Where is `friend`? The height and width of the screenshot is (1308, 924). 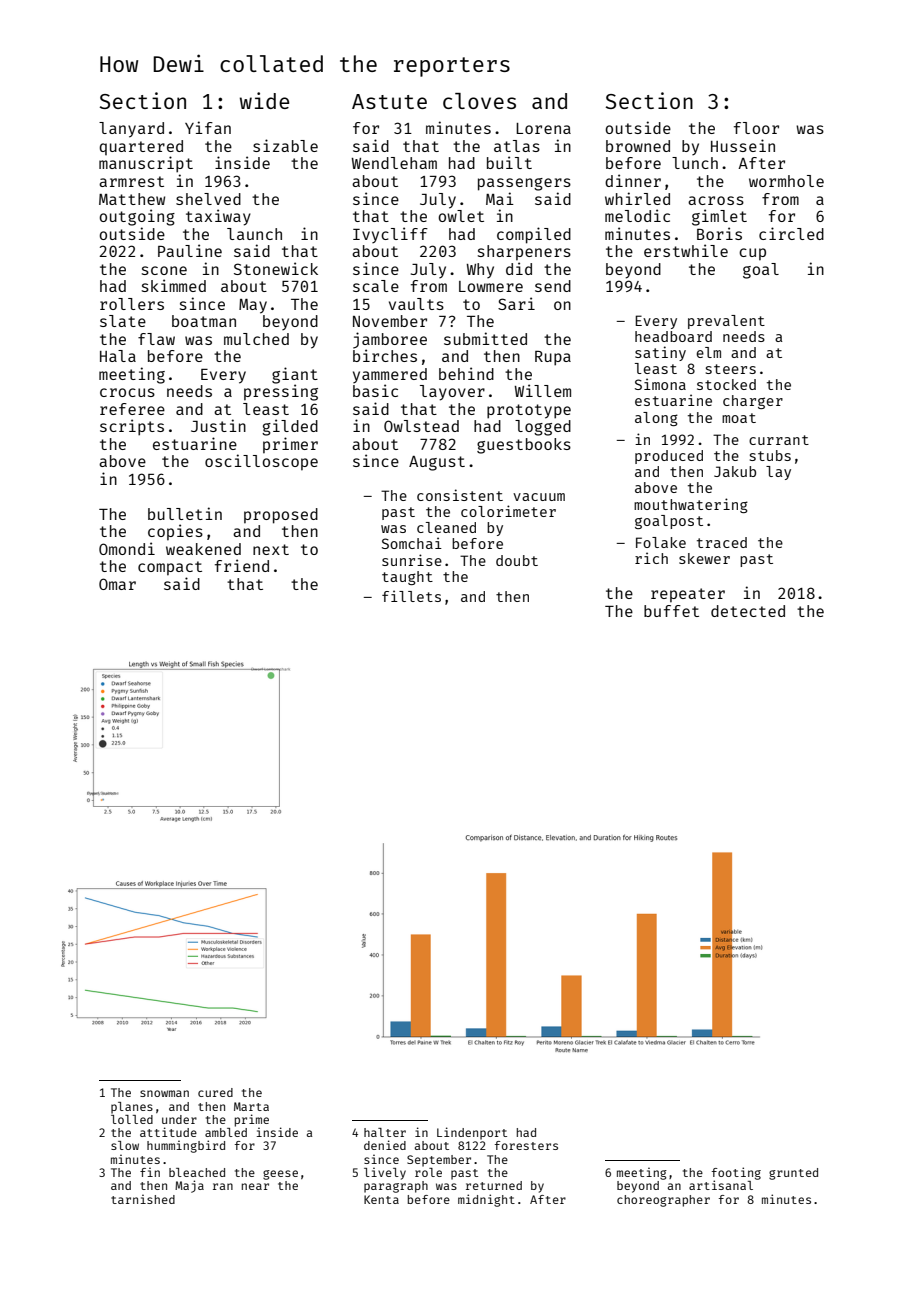 friend is located at coordinates (242, 565).
